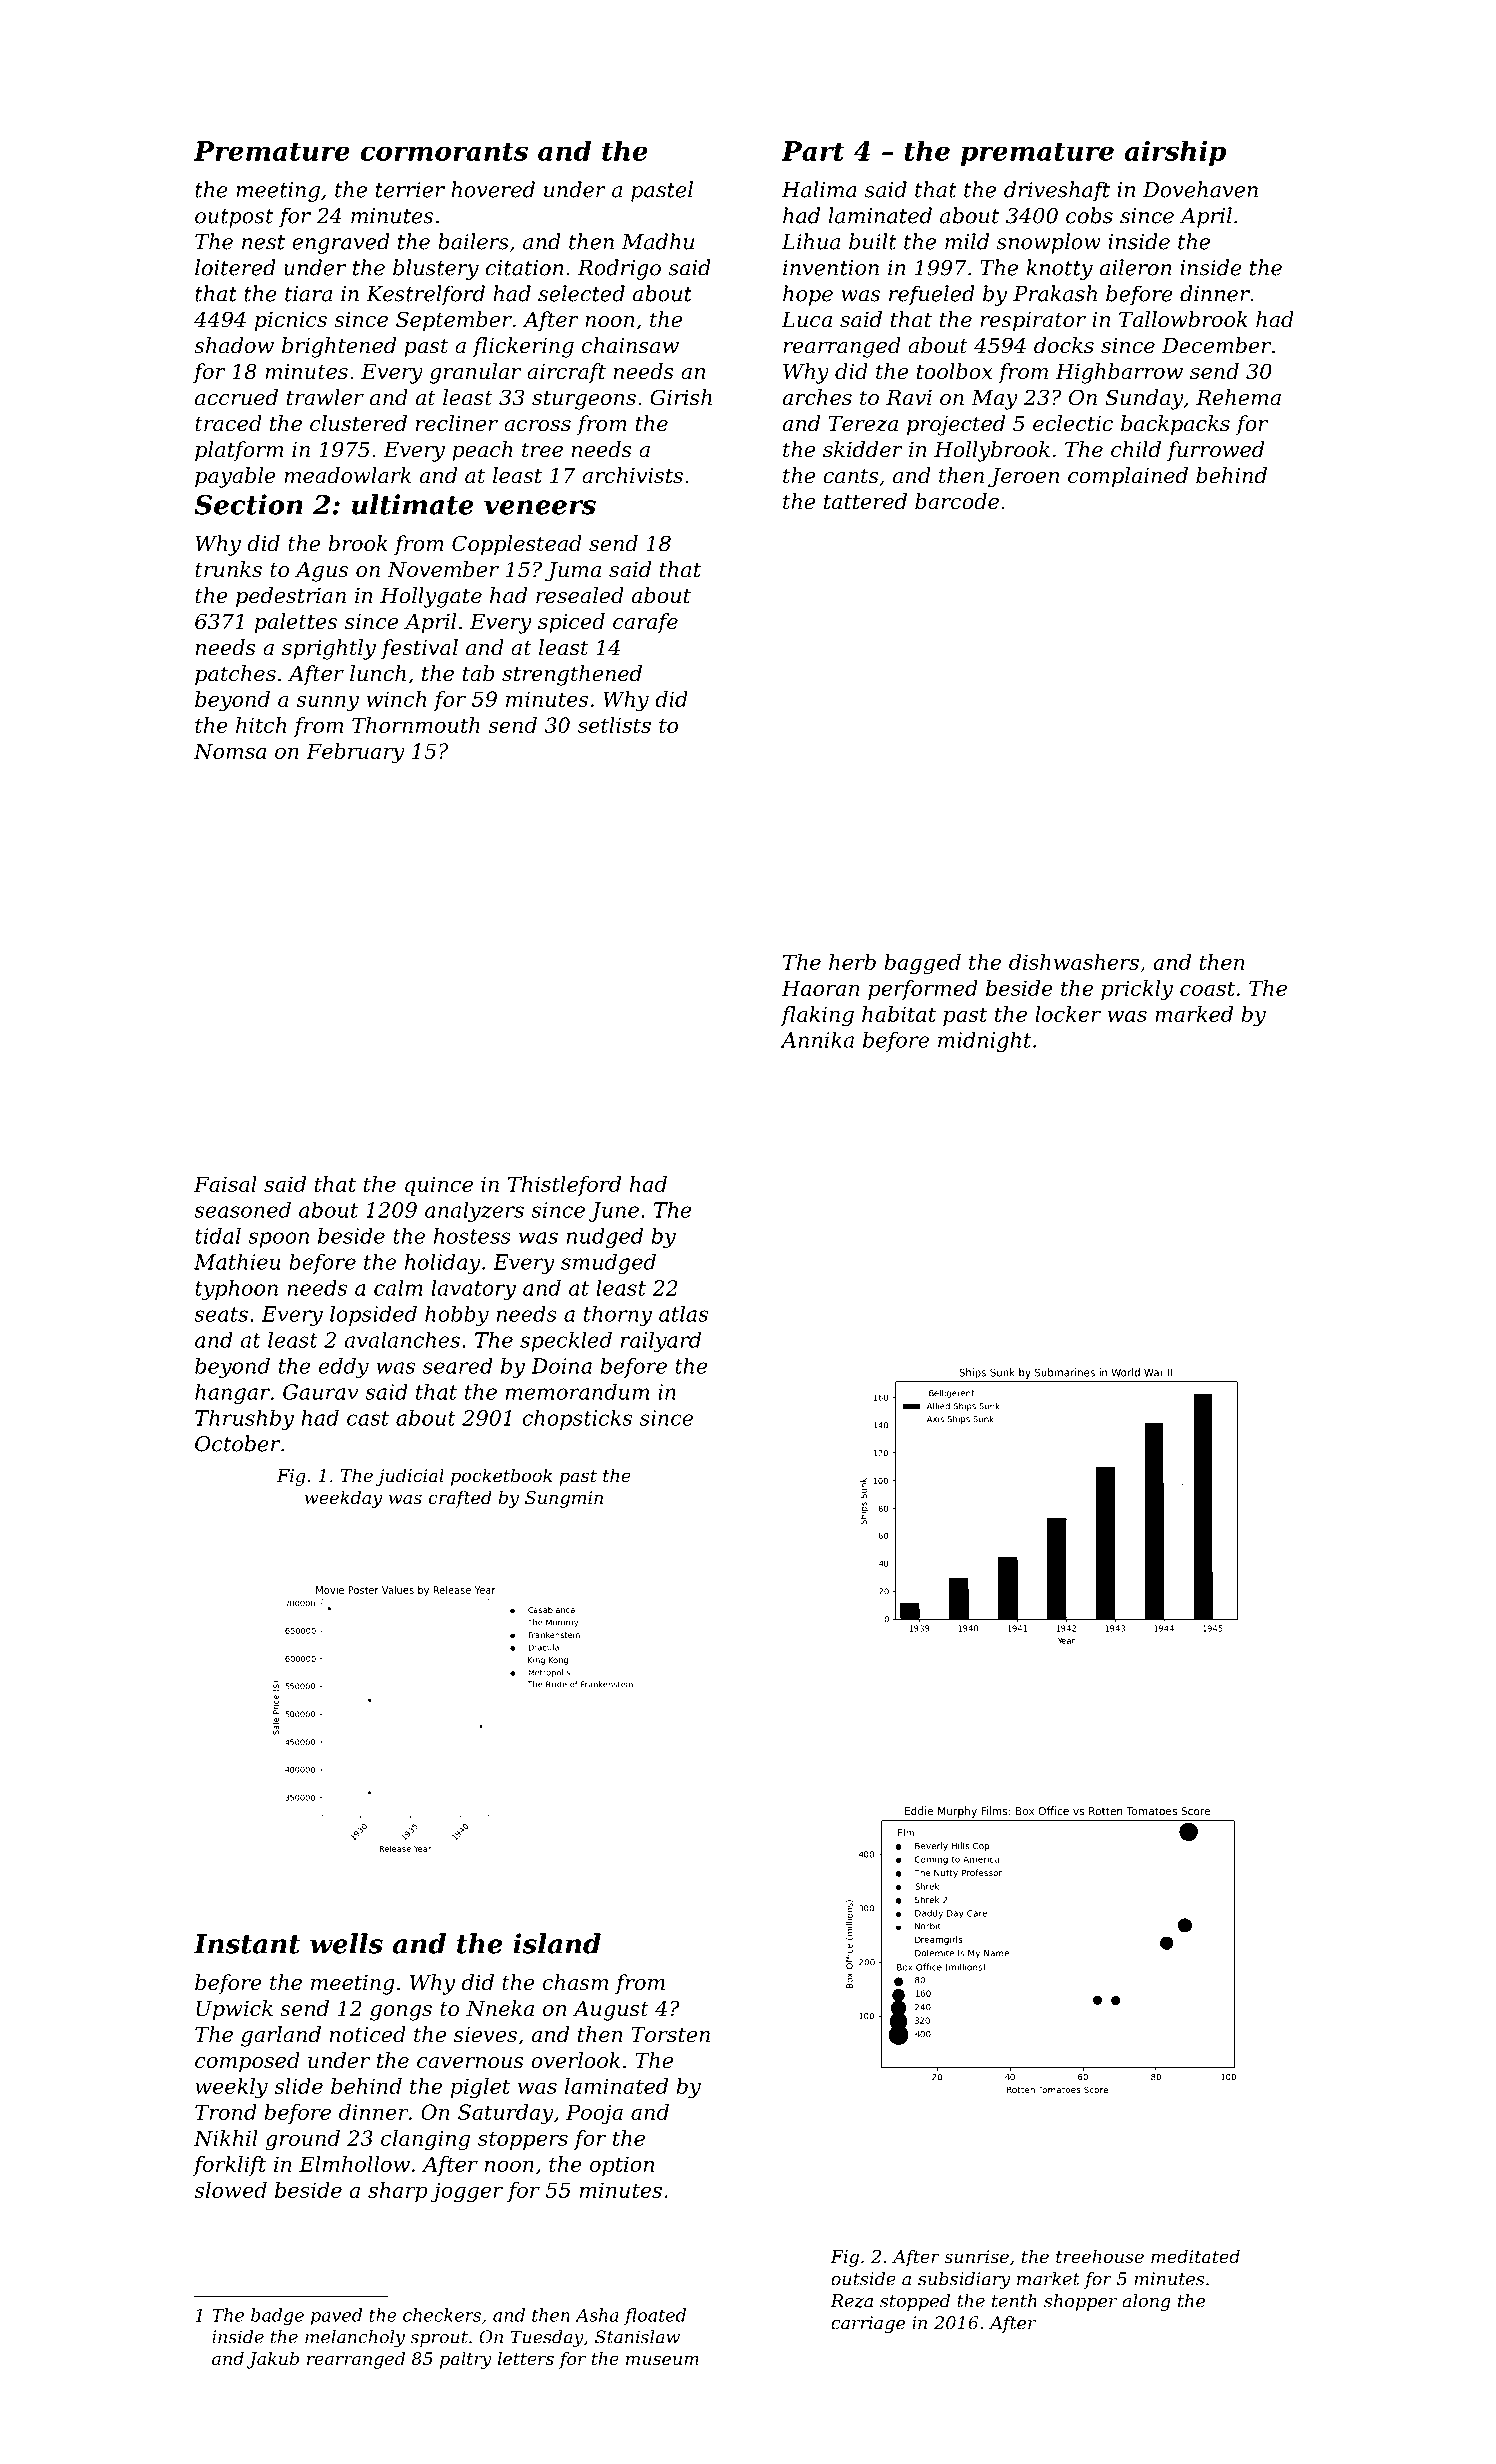  What do you see at coordinates (868, 2324) in the screenshot?
I see `carriage` at bounding box center [868, 2324].
